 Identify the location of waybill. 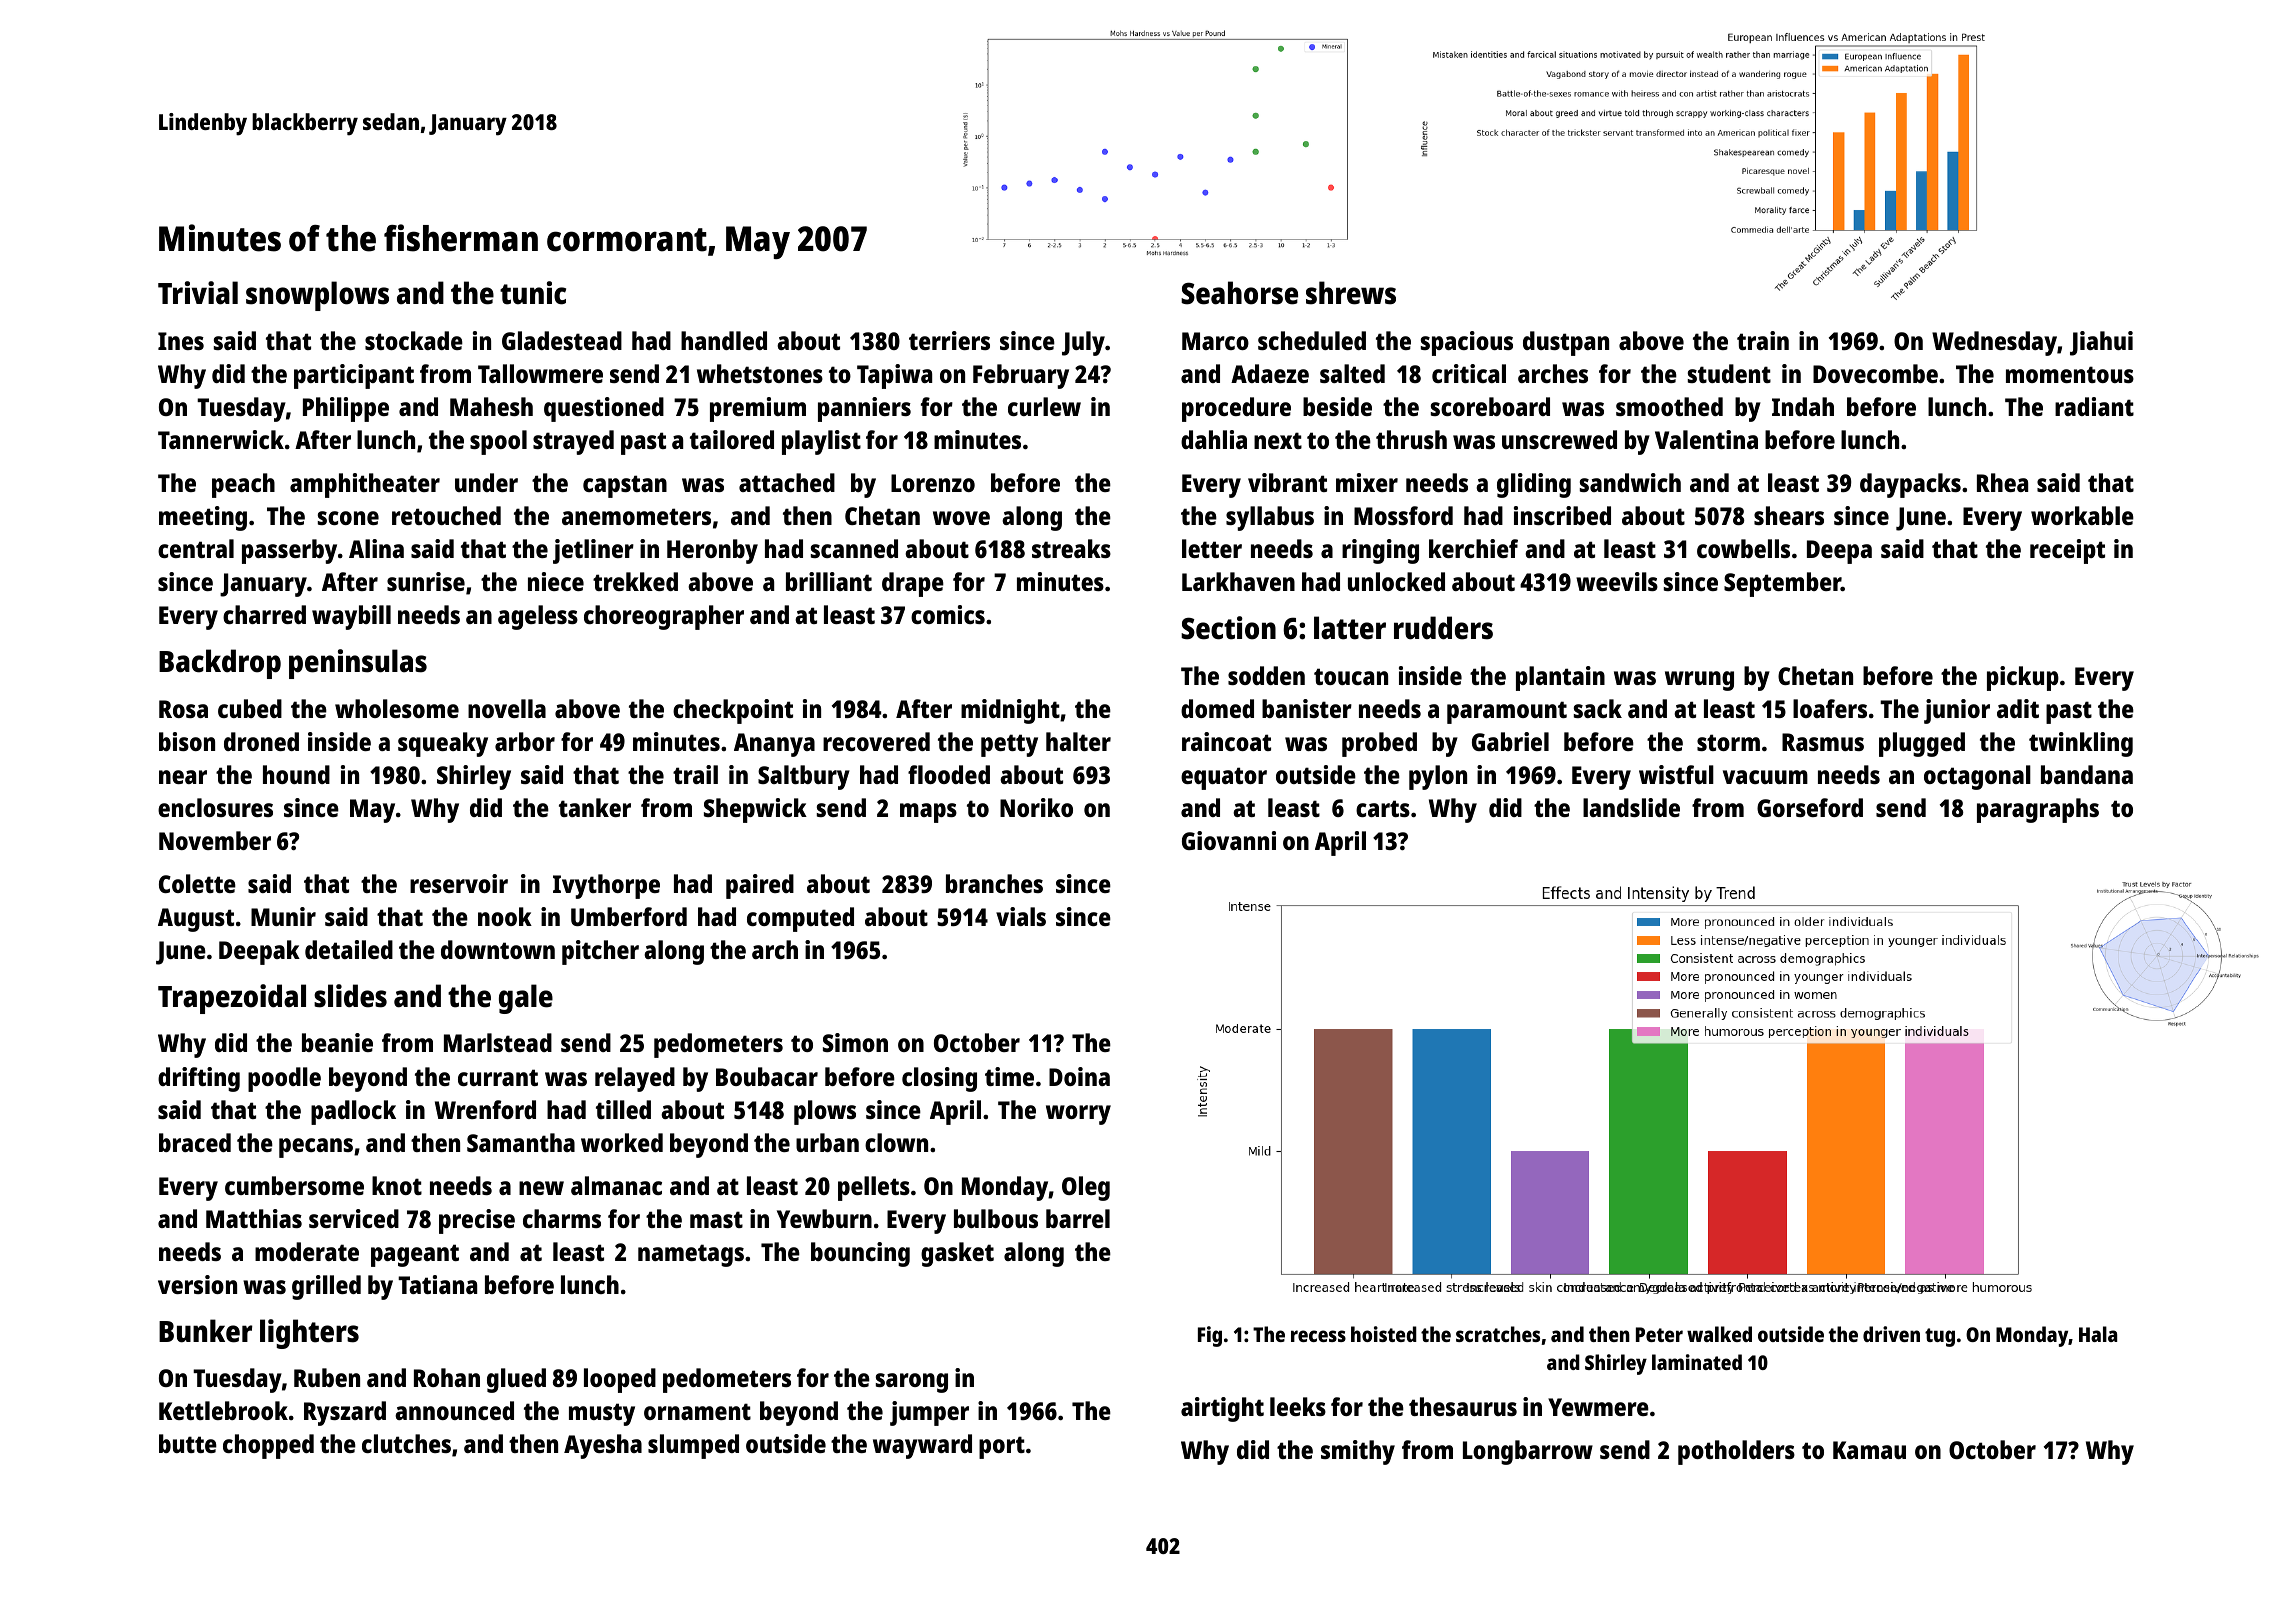
(351, 617).
